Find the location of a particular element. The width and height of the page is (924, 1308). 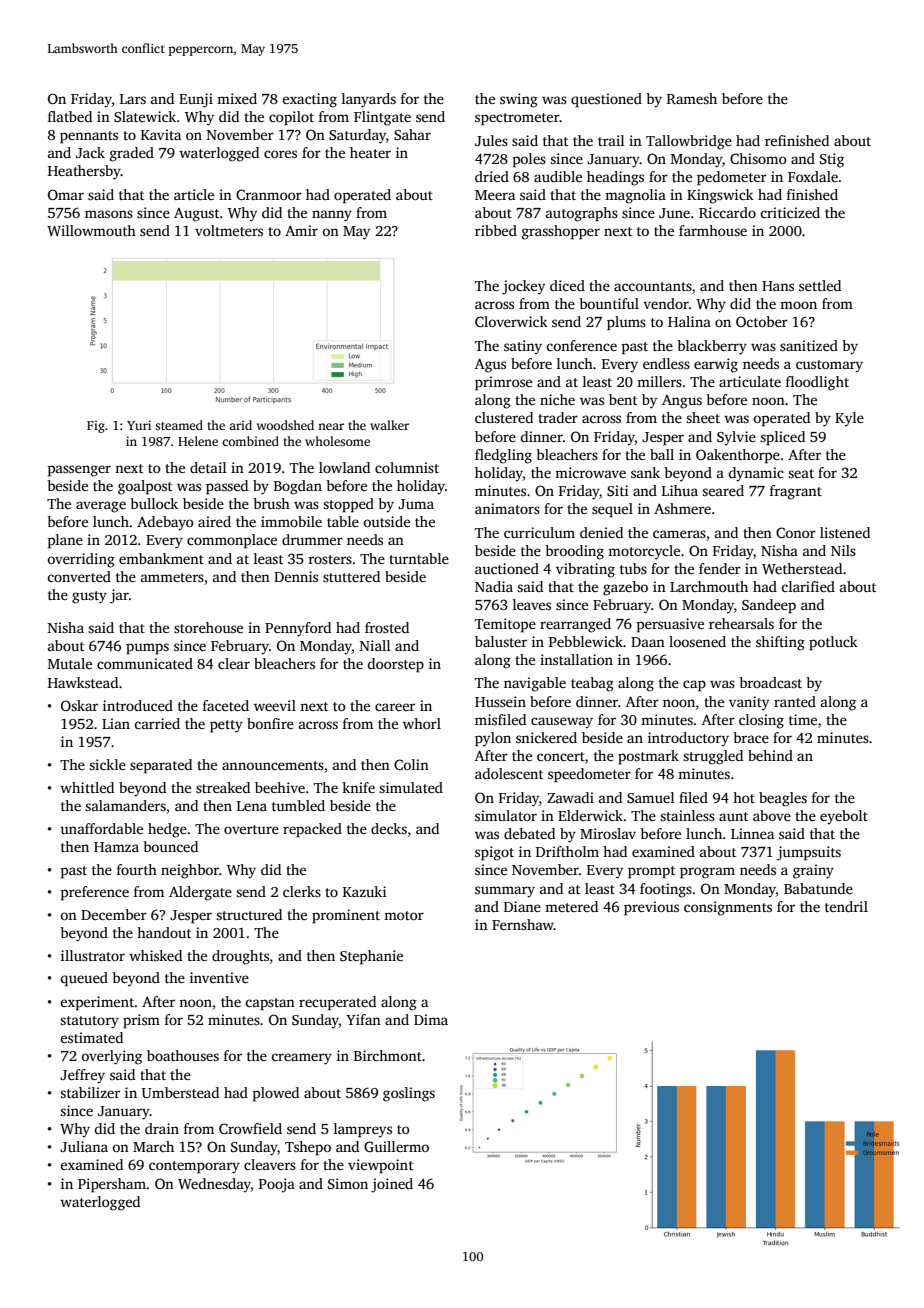

trader is located at coordinates (558, 417).
